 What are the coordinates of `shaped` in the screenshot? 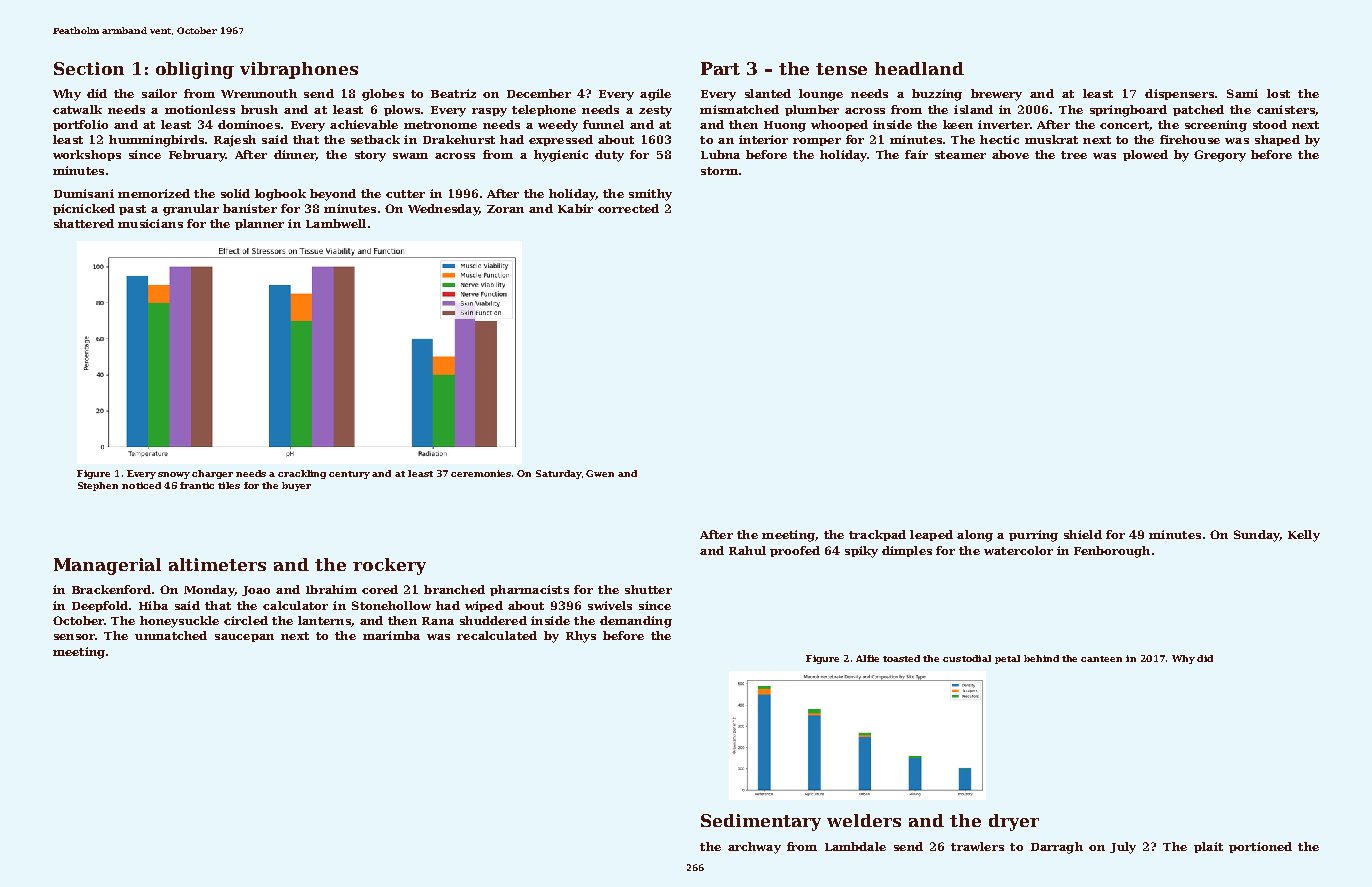 It's located at (1277, 140).
